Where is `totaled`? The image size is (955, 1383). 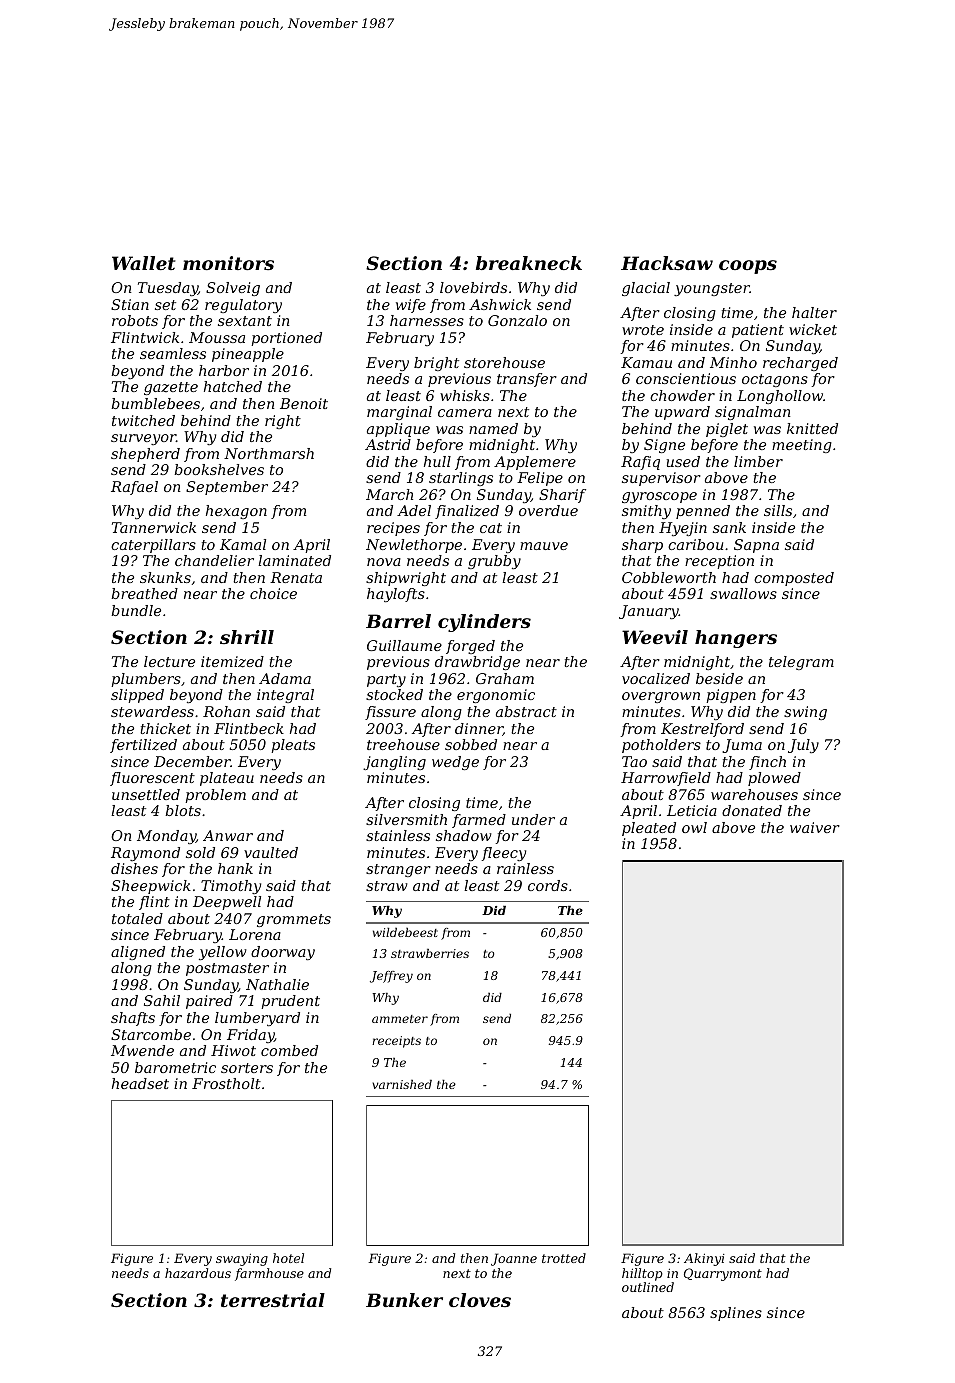 totaled is located at coordinates (137, 918).
